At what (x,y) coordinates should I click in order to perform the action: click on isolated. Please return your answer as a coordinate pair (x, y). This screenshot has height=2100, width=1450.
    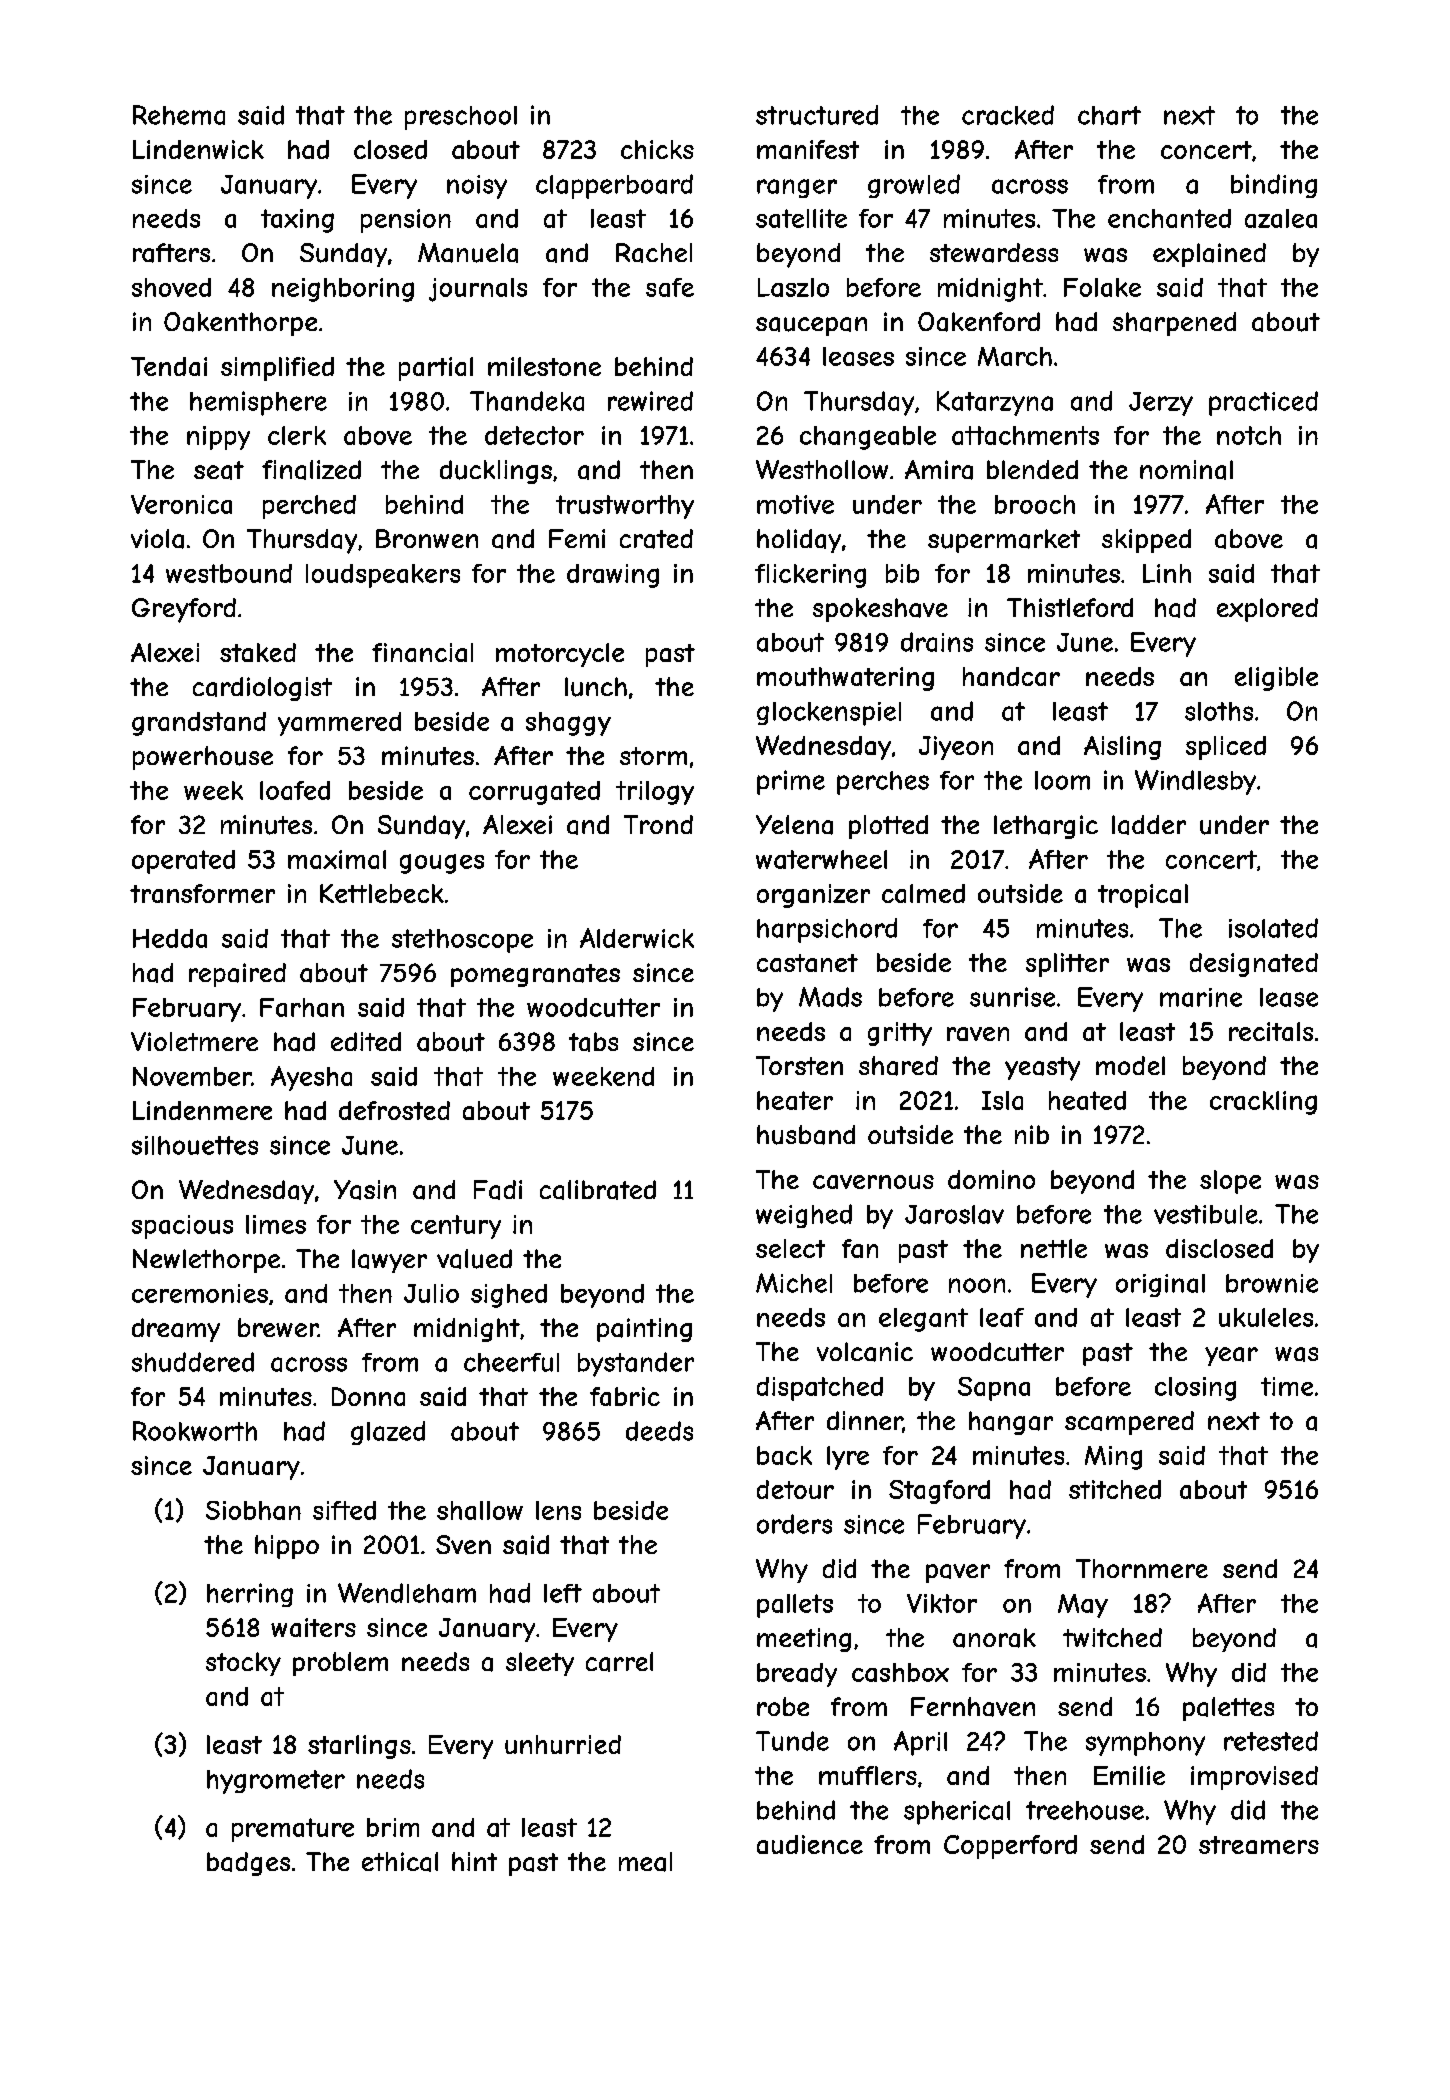
    Looking at the image, I should click on (1273, 928).
